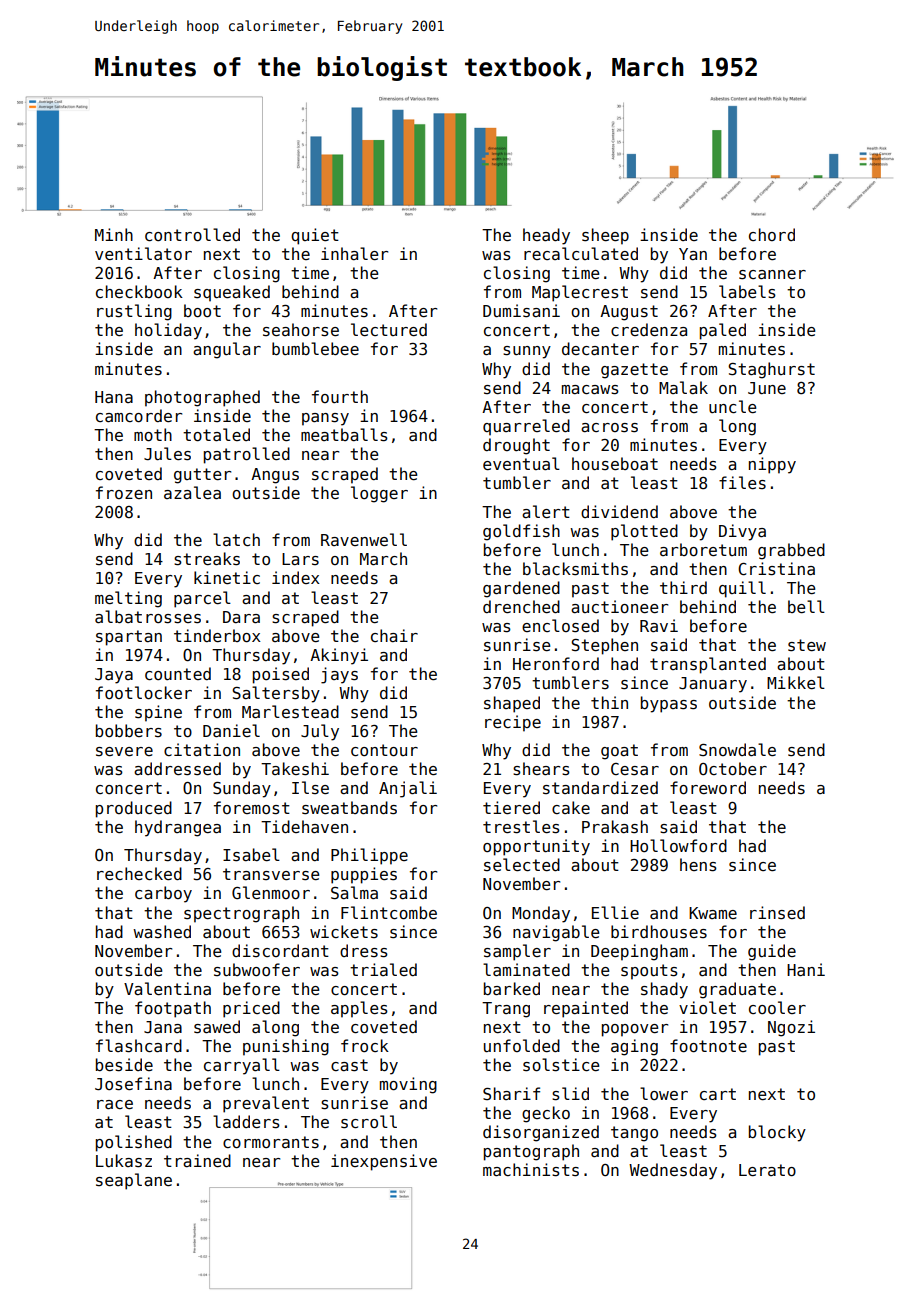  Describe the element at coordinates (114, 234) in the image. I see `Minh` at that location.
